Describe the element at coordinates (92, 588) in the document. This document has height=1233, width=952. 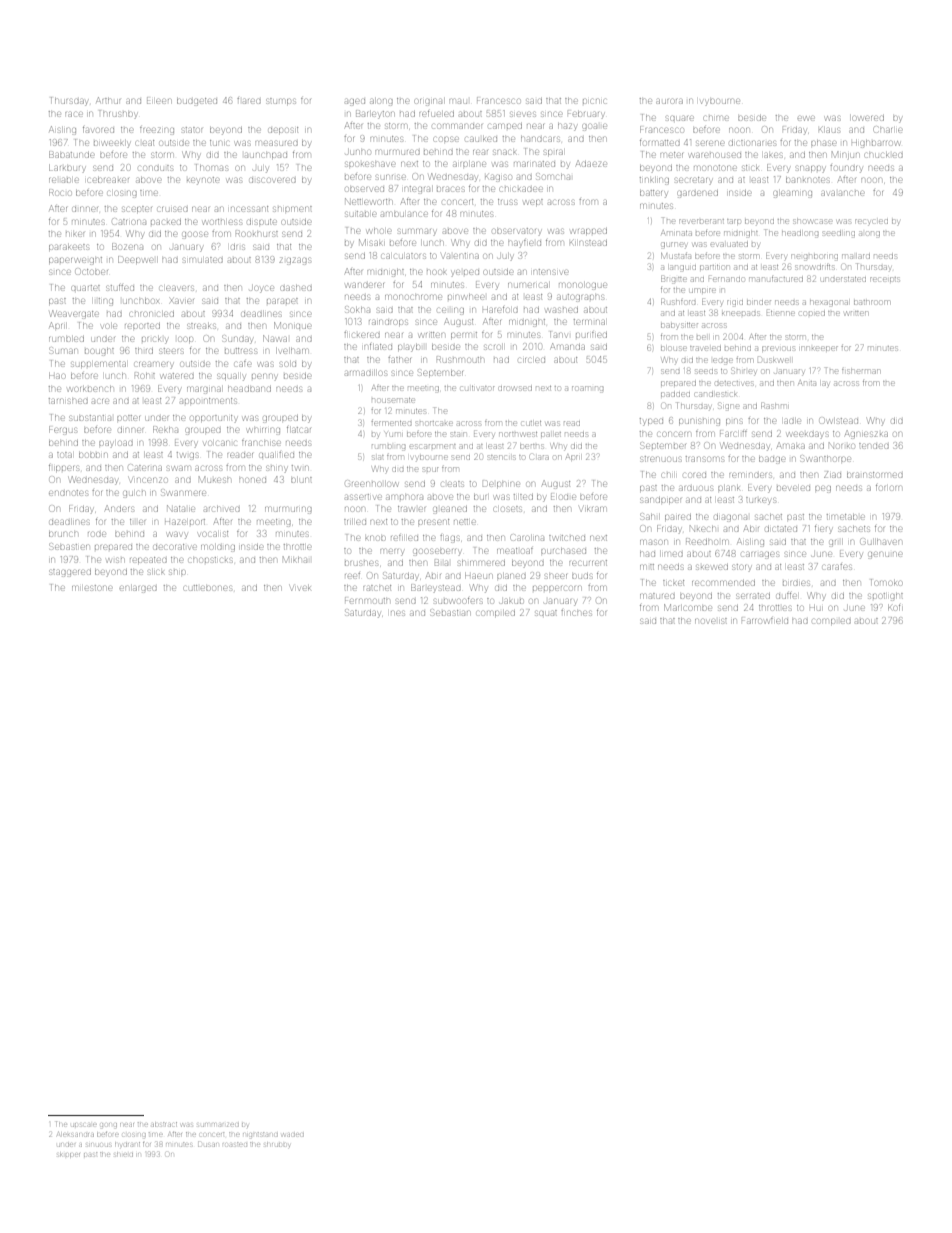
I see `milestone` at that location.
